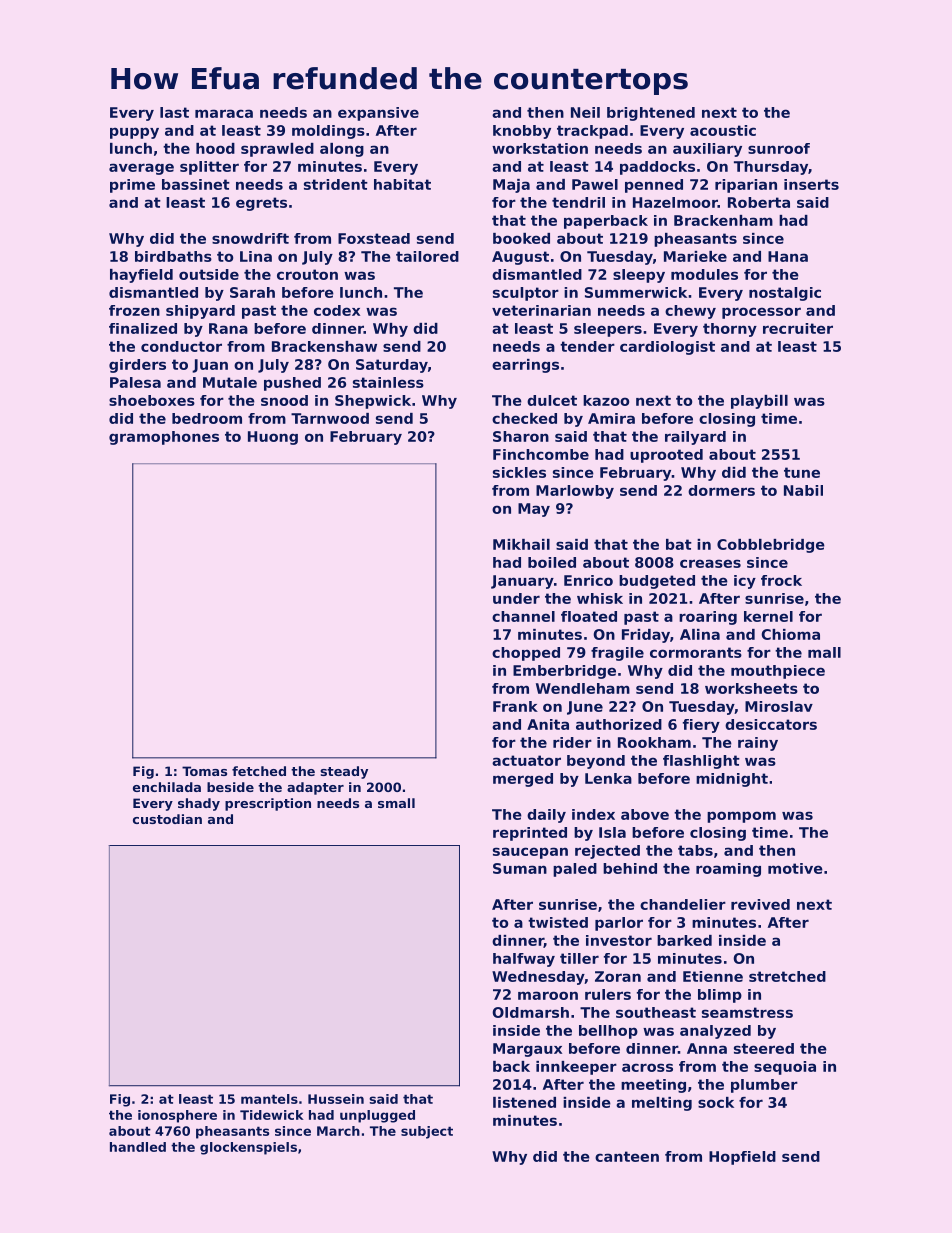 This screenshot has width=952, height=1233. I want to click on motive, so click(795, 868).
